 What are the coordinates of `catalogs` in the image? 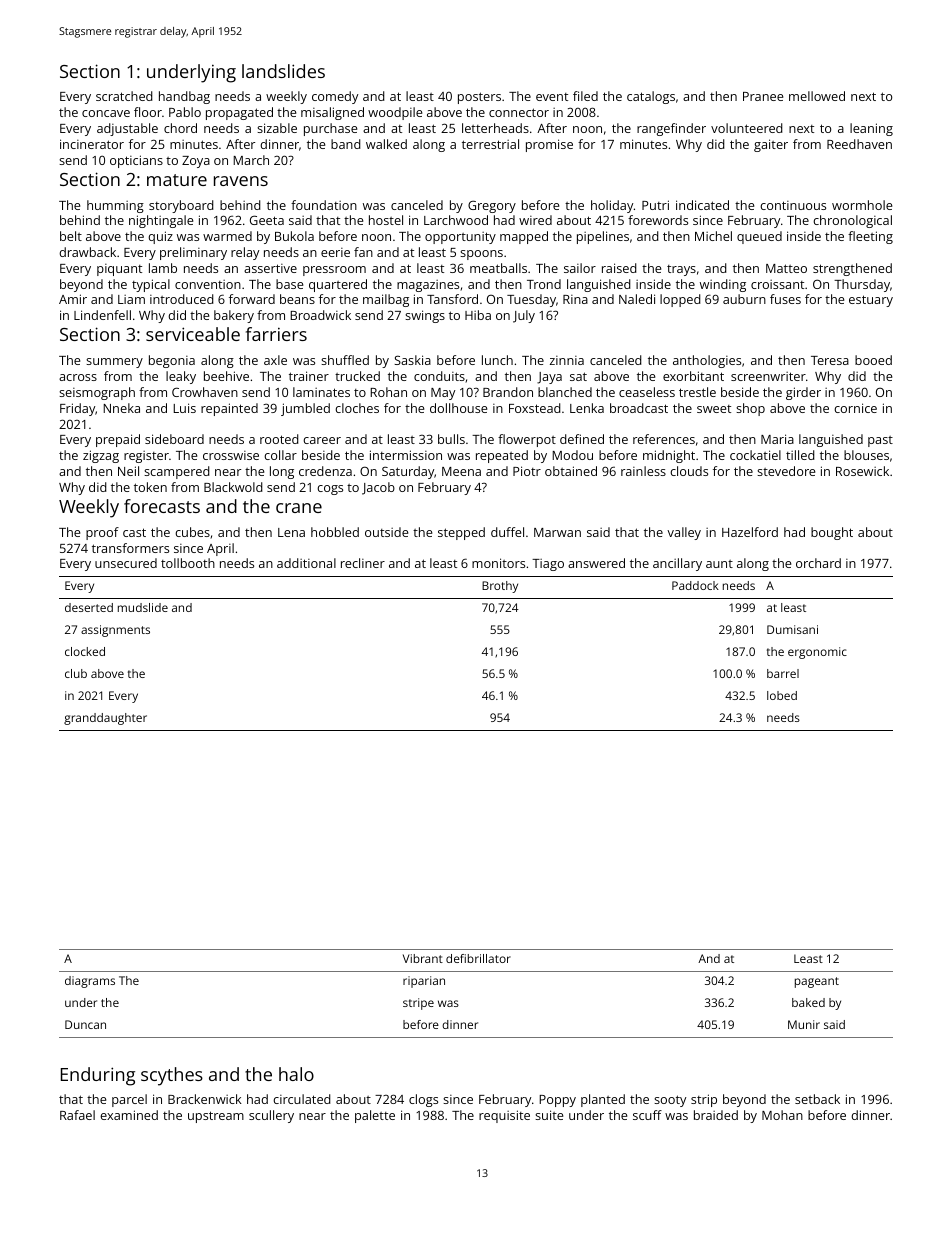 It's located at (651, 97).
